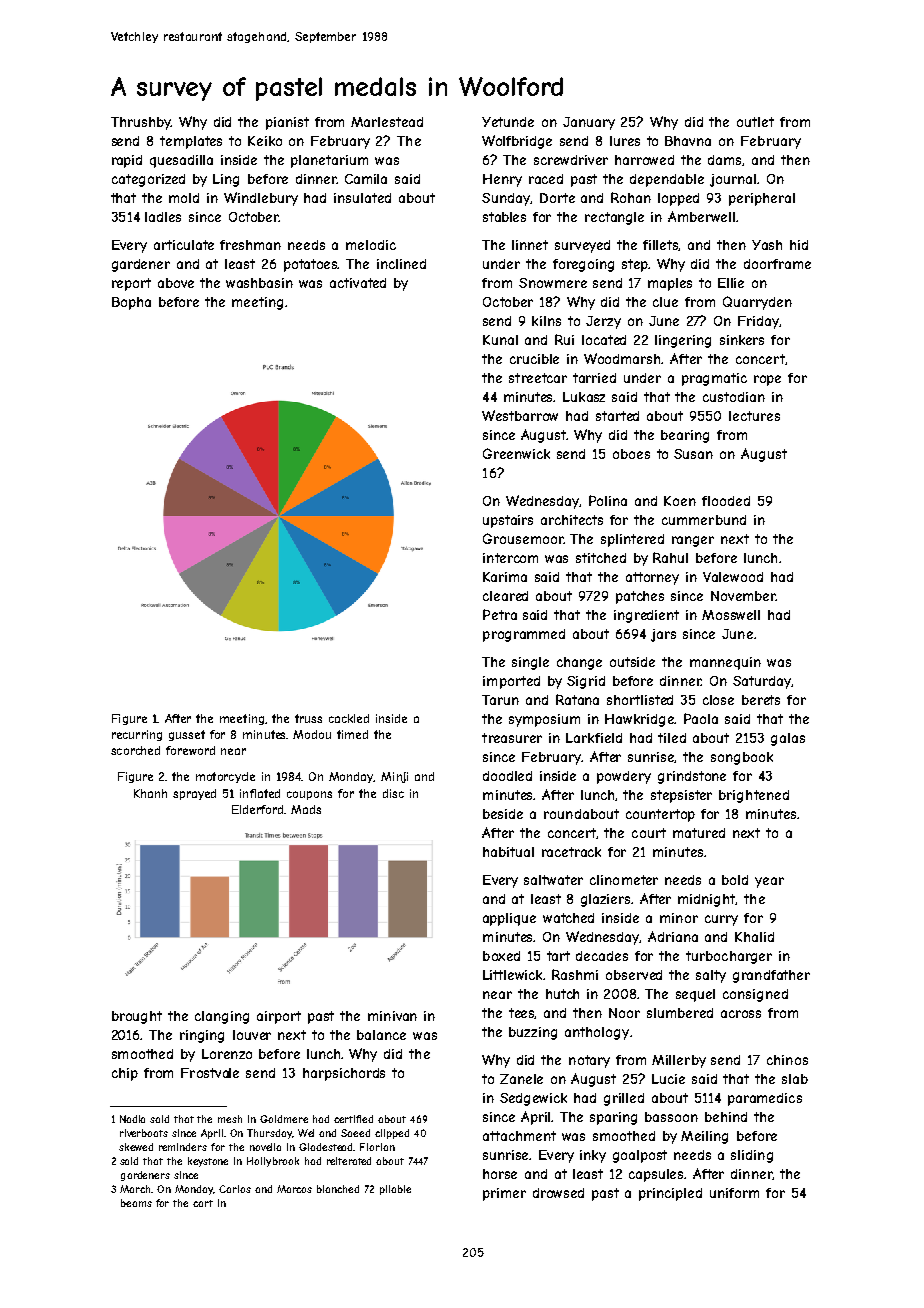 The width and height of the document is (924, 1308). Describe the element at coordinates (136, 1203) in the document. I see `beams` at that location.
